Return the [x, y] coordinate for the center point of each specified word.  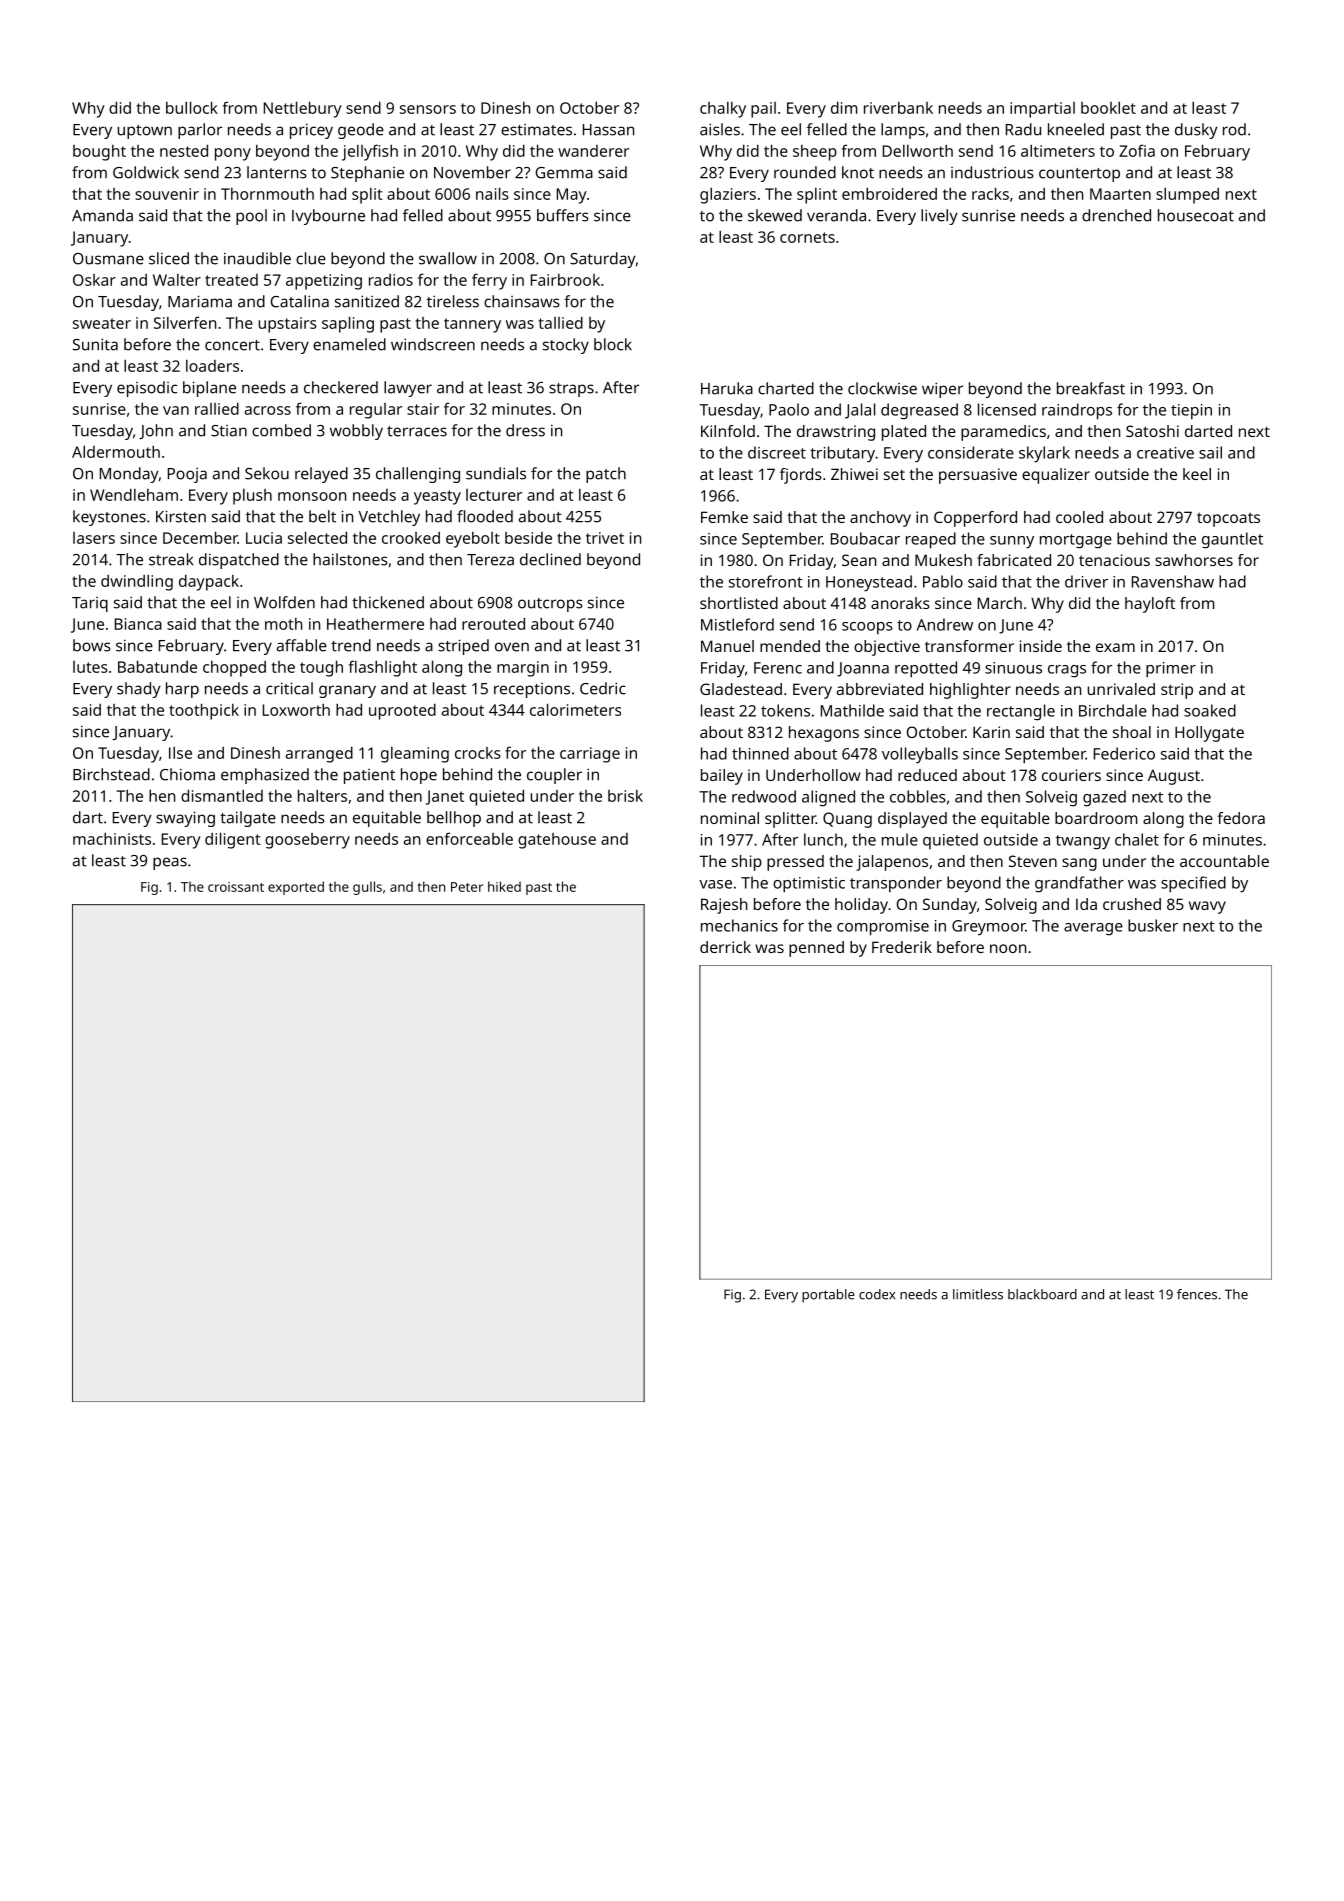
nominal [730, 818]
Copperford [975, 519]
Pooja [187, 475]
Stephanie [367, 174]
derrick [725, 947]
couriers [1071, 775]
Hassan [608, 130]
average [1093, 929]
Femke [724, 517]
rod [1234, 129]
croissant [236, 887]
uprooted [402, 711]
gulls [367, 888]
